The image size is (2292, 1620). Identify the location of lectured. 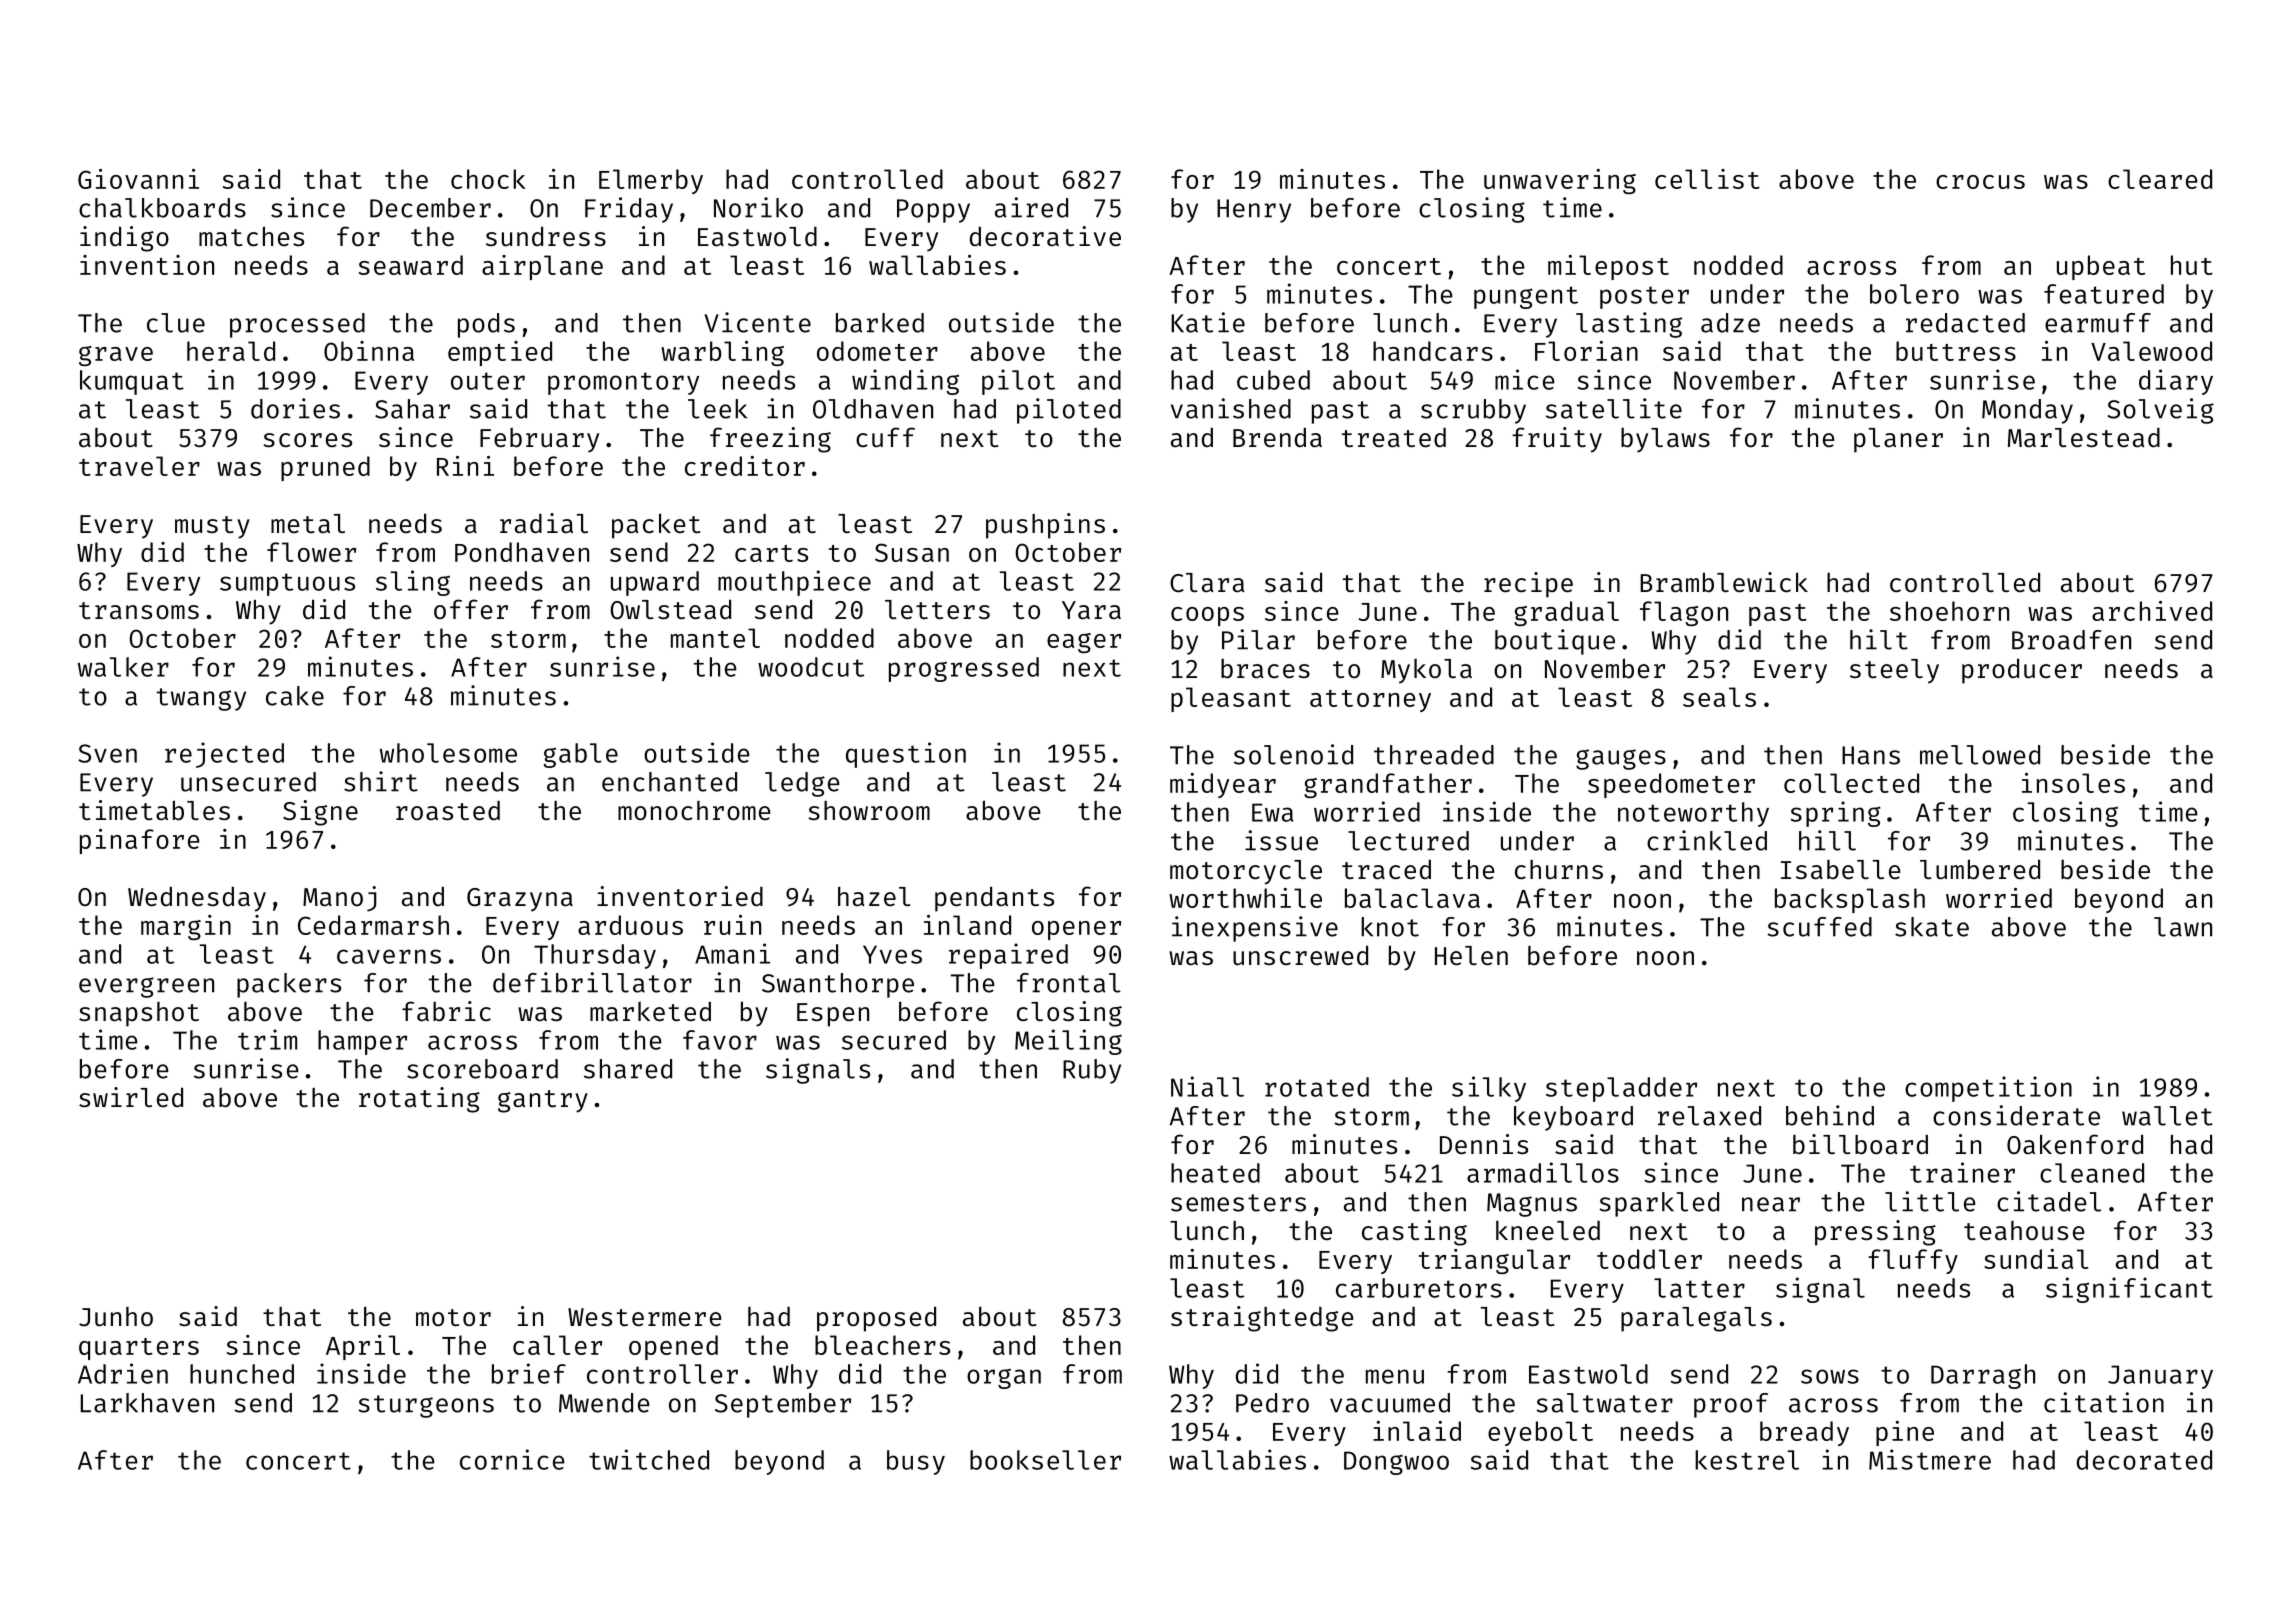
(1408, 841).
